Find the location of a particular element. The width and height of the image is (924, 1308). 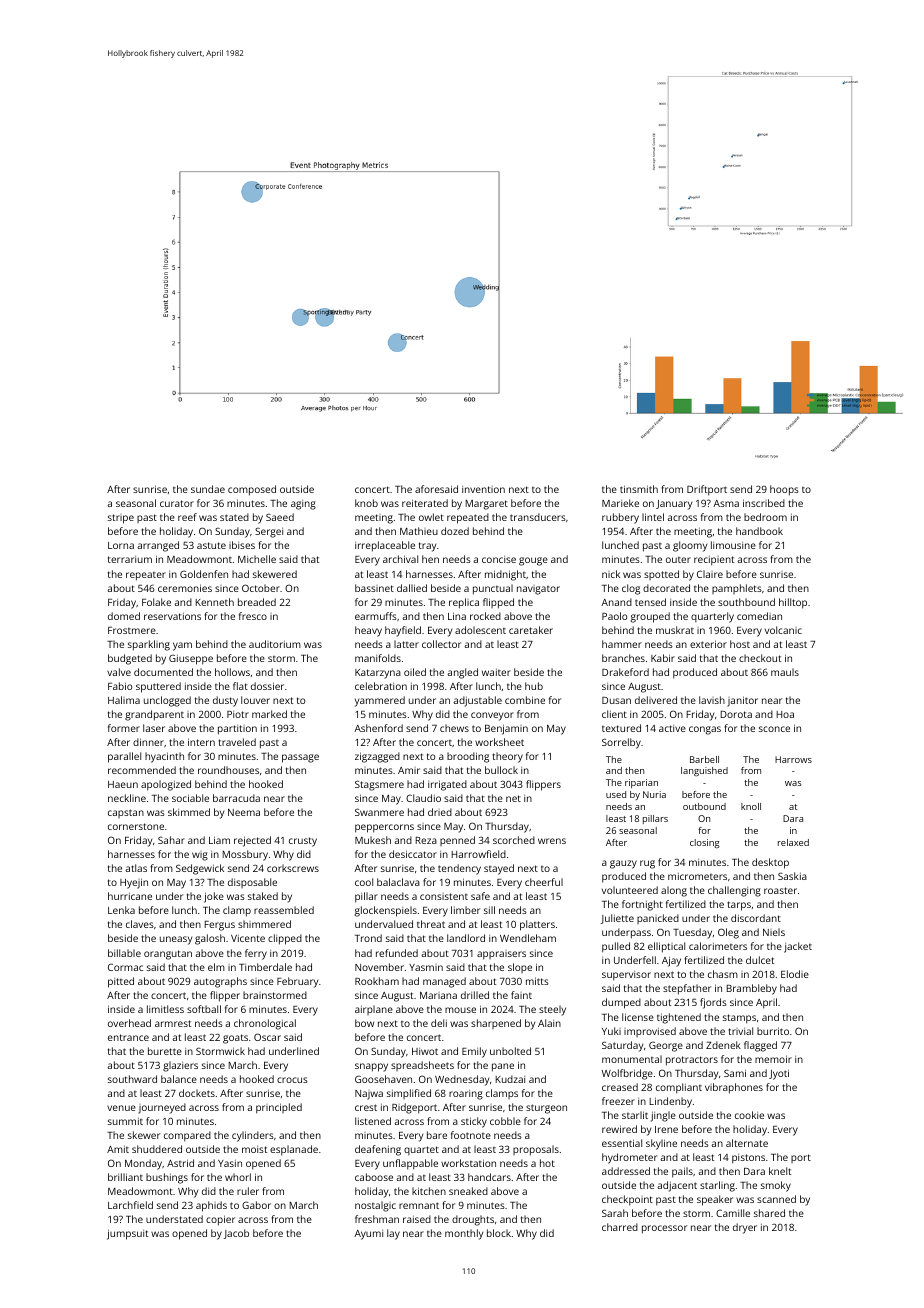

handbook is located at coordinates (759, 531).
